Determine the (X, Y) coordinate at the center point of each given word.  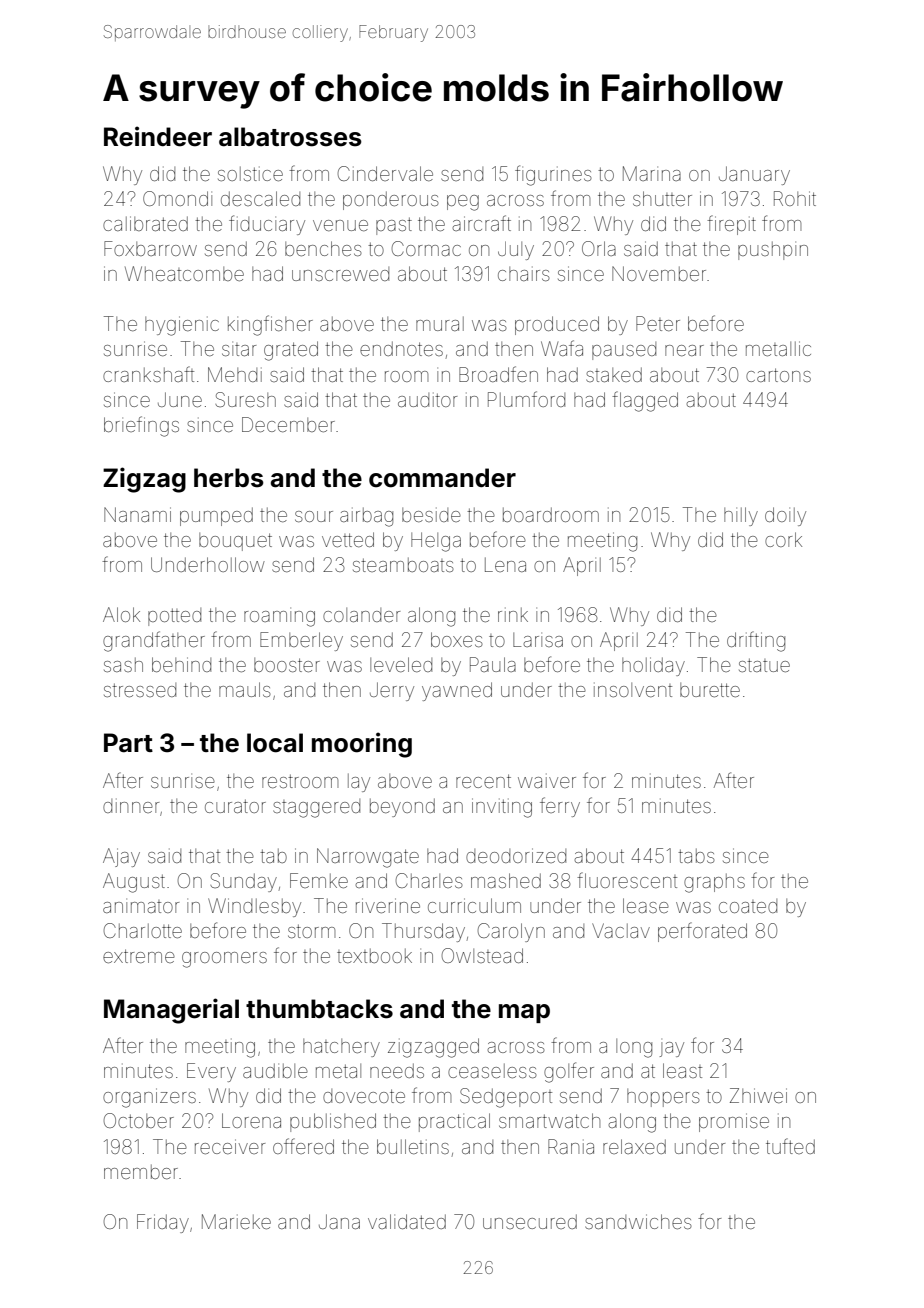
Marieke (236, 1221)
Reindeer (158, 136)
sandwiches (638, 1221)
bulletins (413, 1146)
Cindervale (385, 173)
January (754, 175)
